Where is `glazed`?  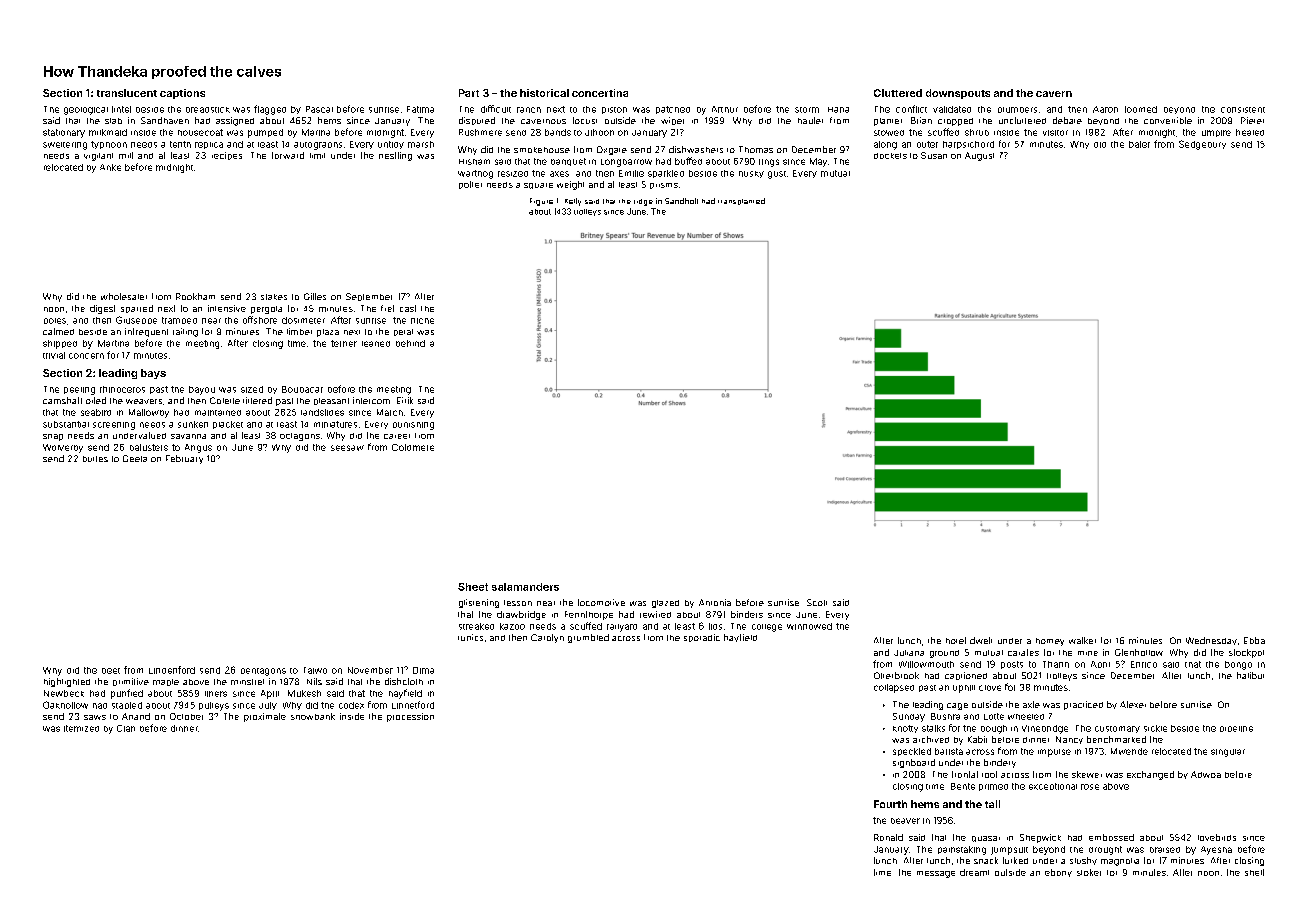 glazed is located at coordinates (665, 604).
